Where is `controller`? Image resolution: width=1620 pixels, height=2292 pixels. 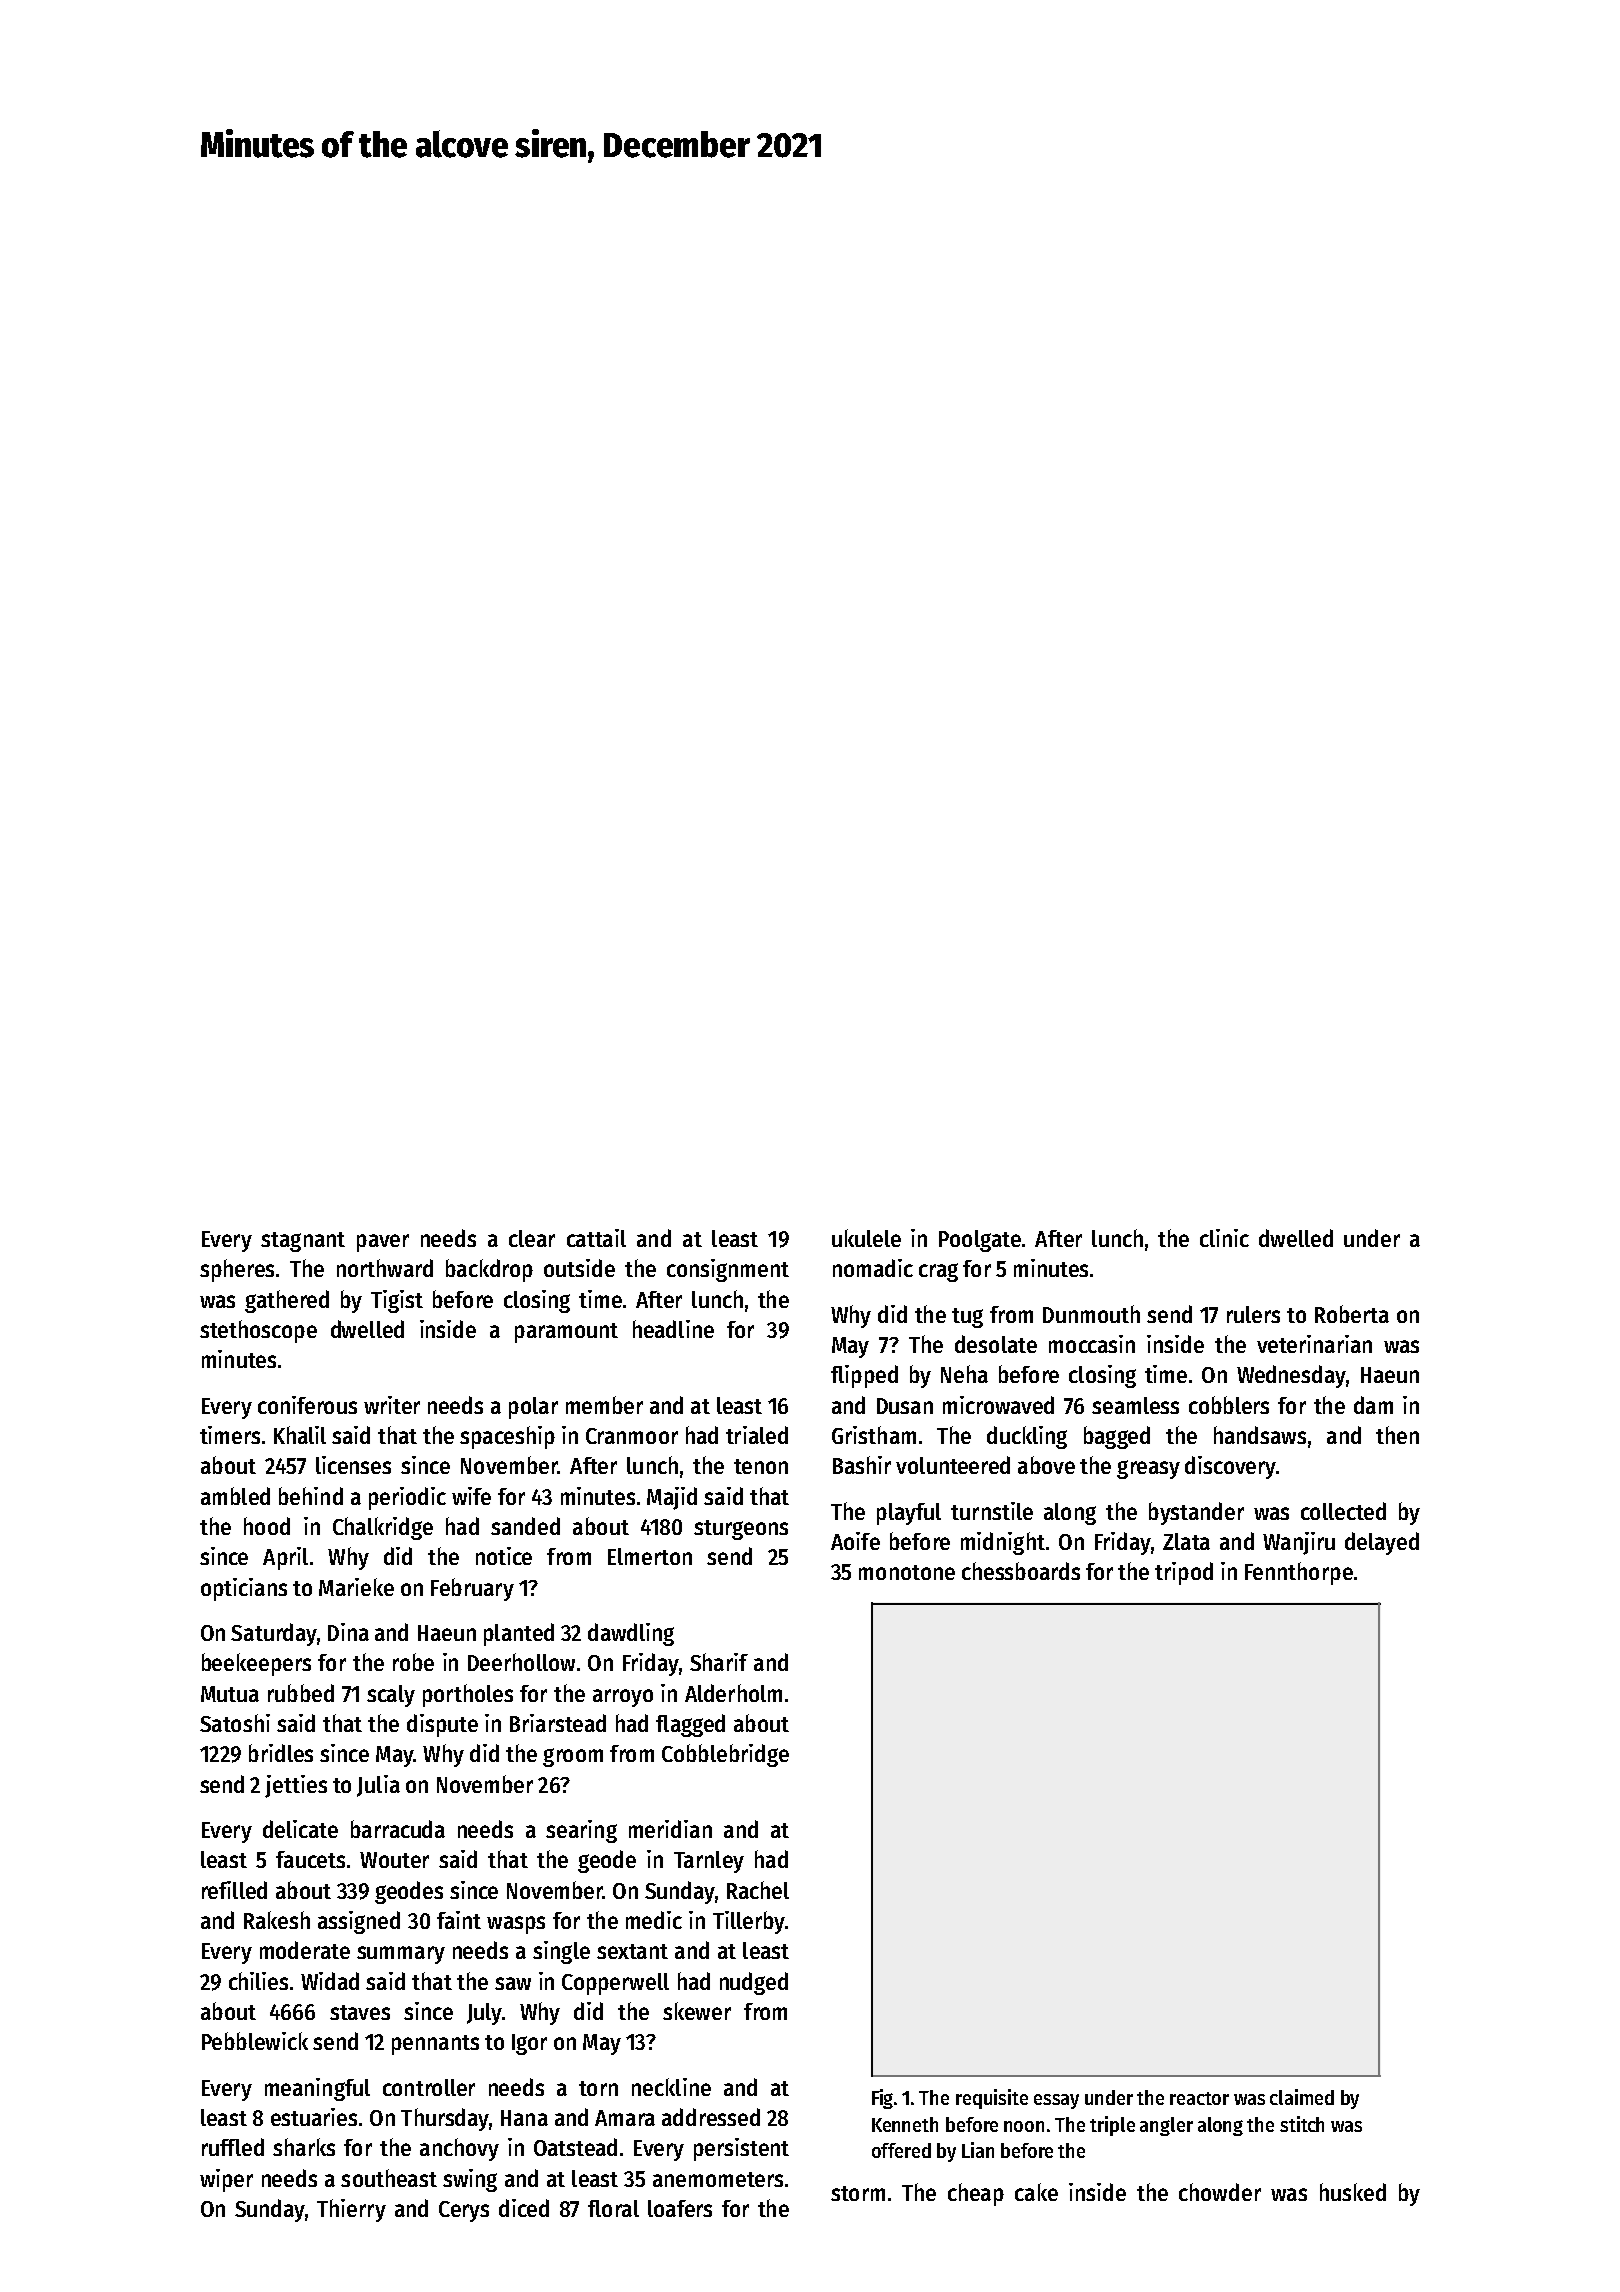
controller is located at coordinates (429, 2087).
